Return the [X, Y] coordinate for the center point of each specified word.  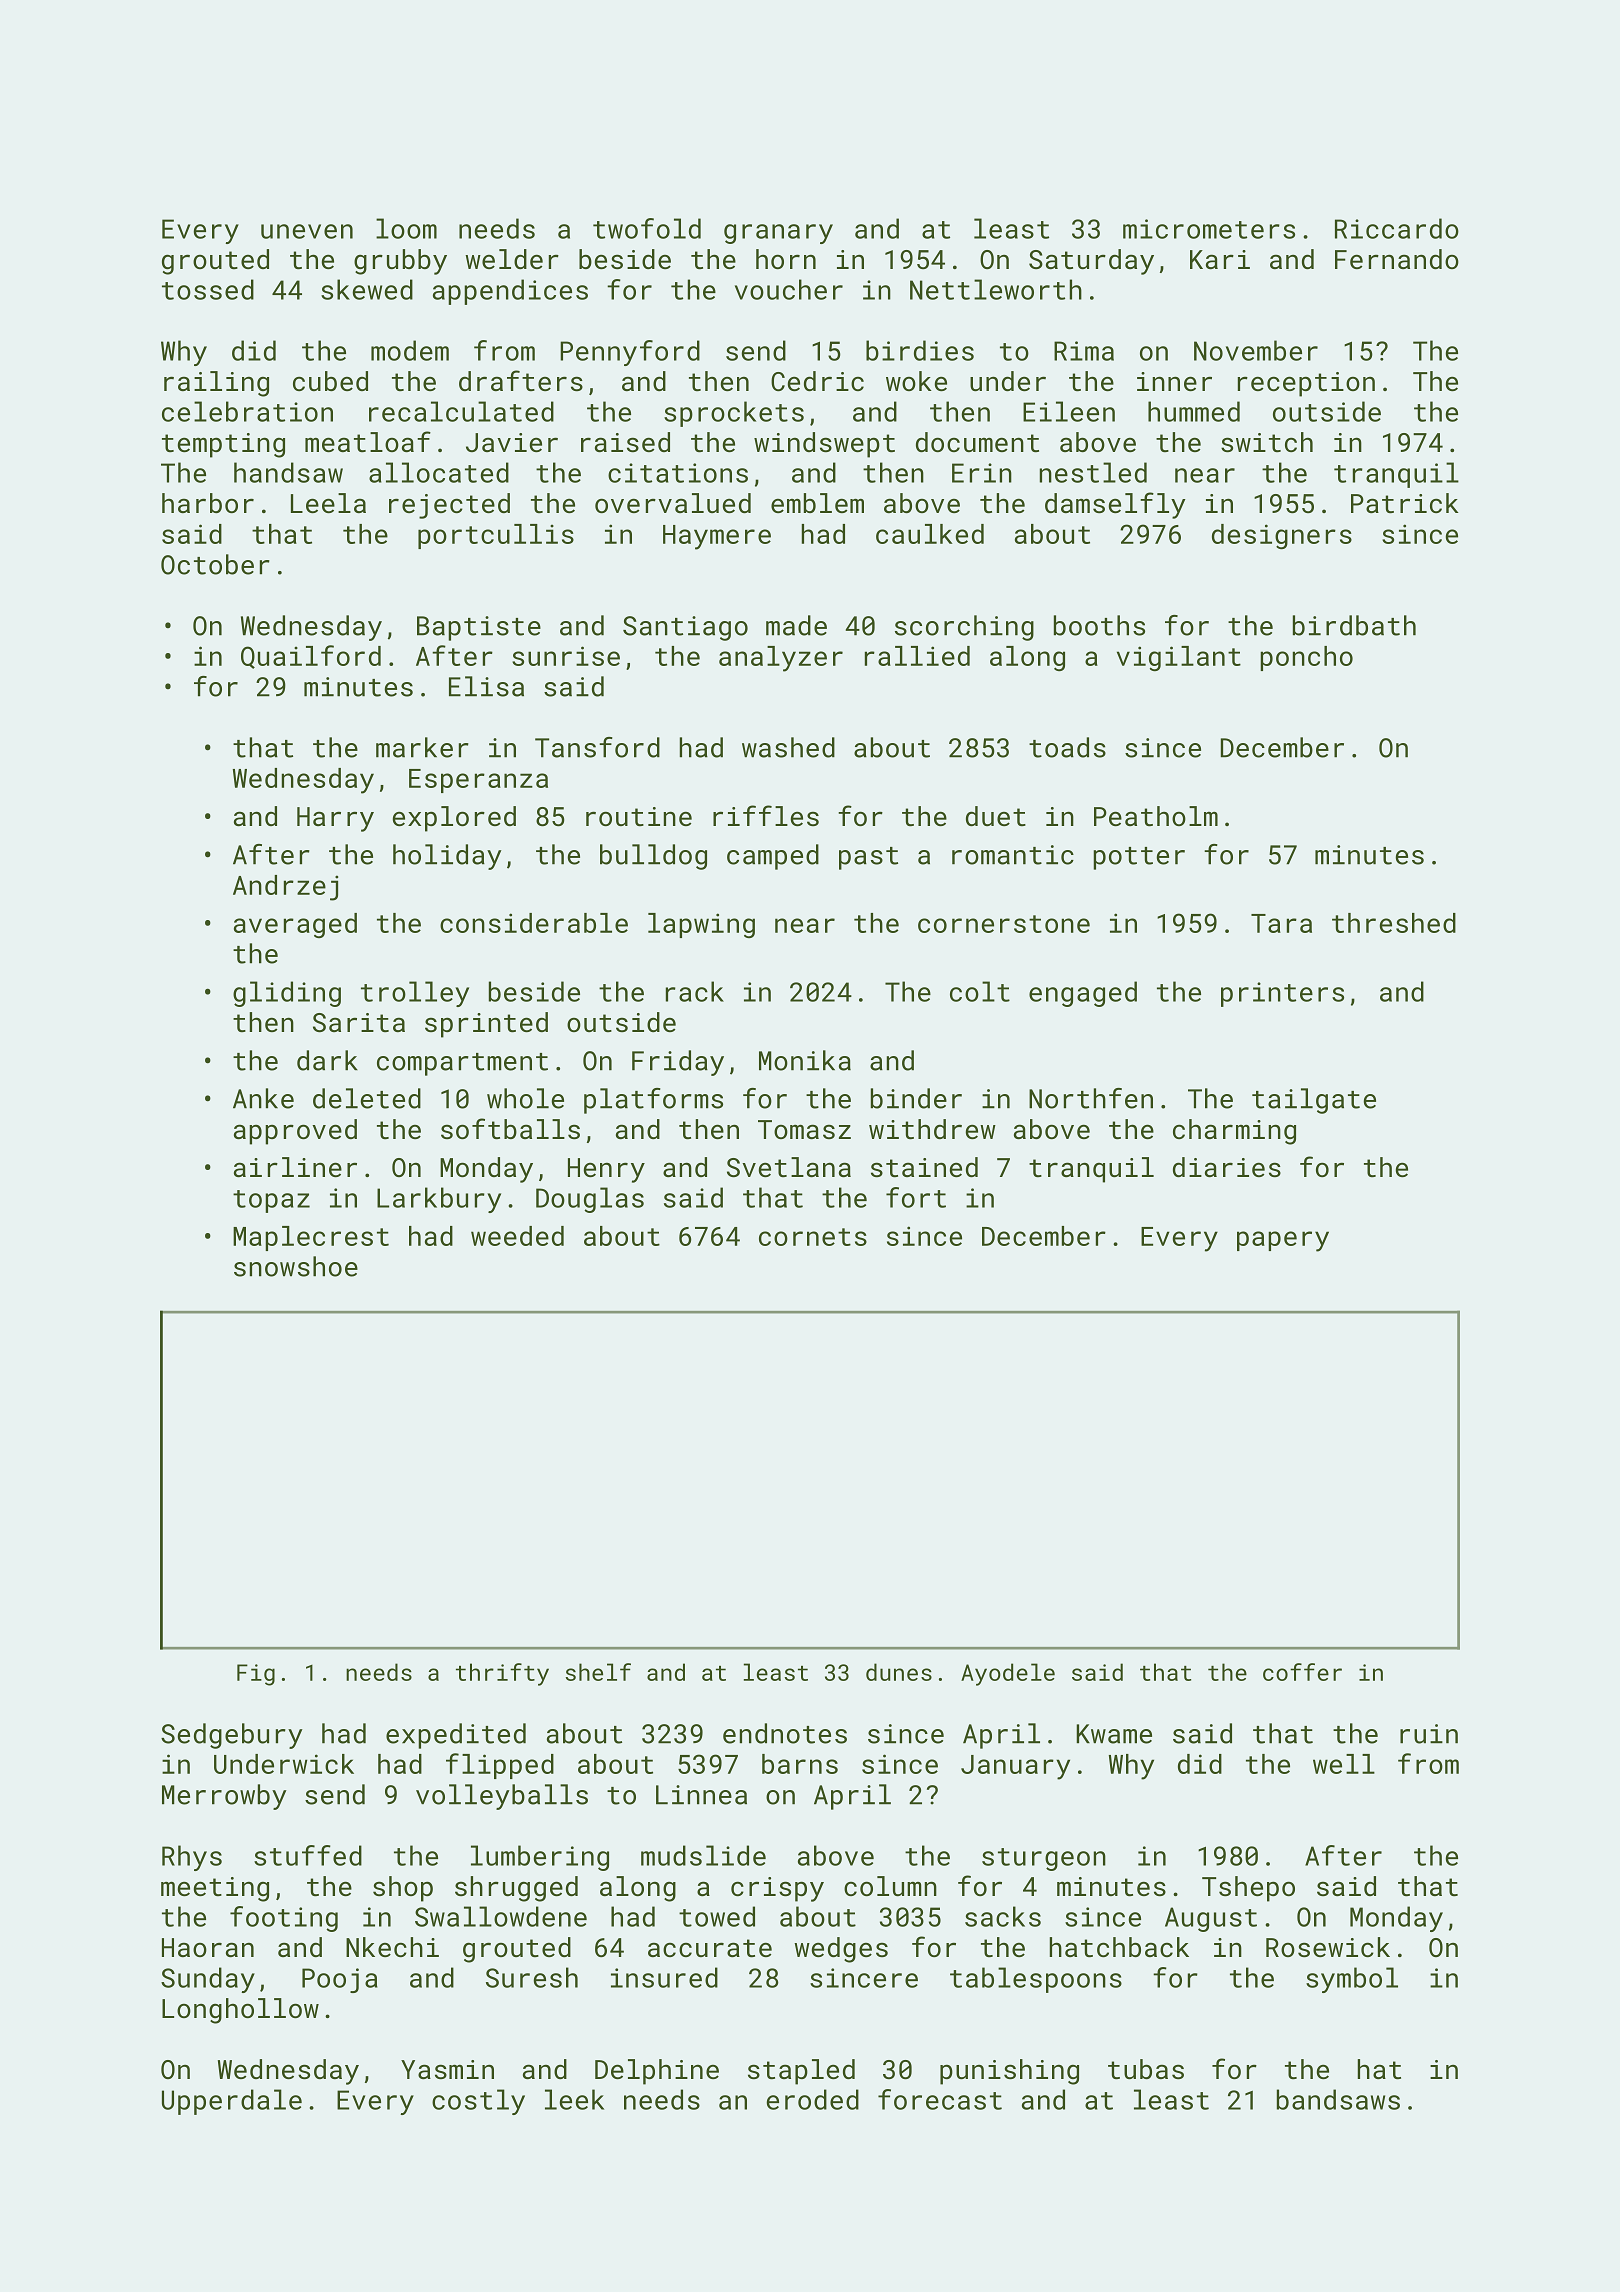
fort [916, 1197]
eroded [813, 2099]
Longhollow [240, 2011]
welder [512, 259]
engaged [1083, 994]
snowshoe [296, 1266]
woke [916, 381]
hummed [1194, 411]
